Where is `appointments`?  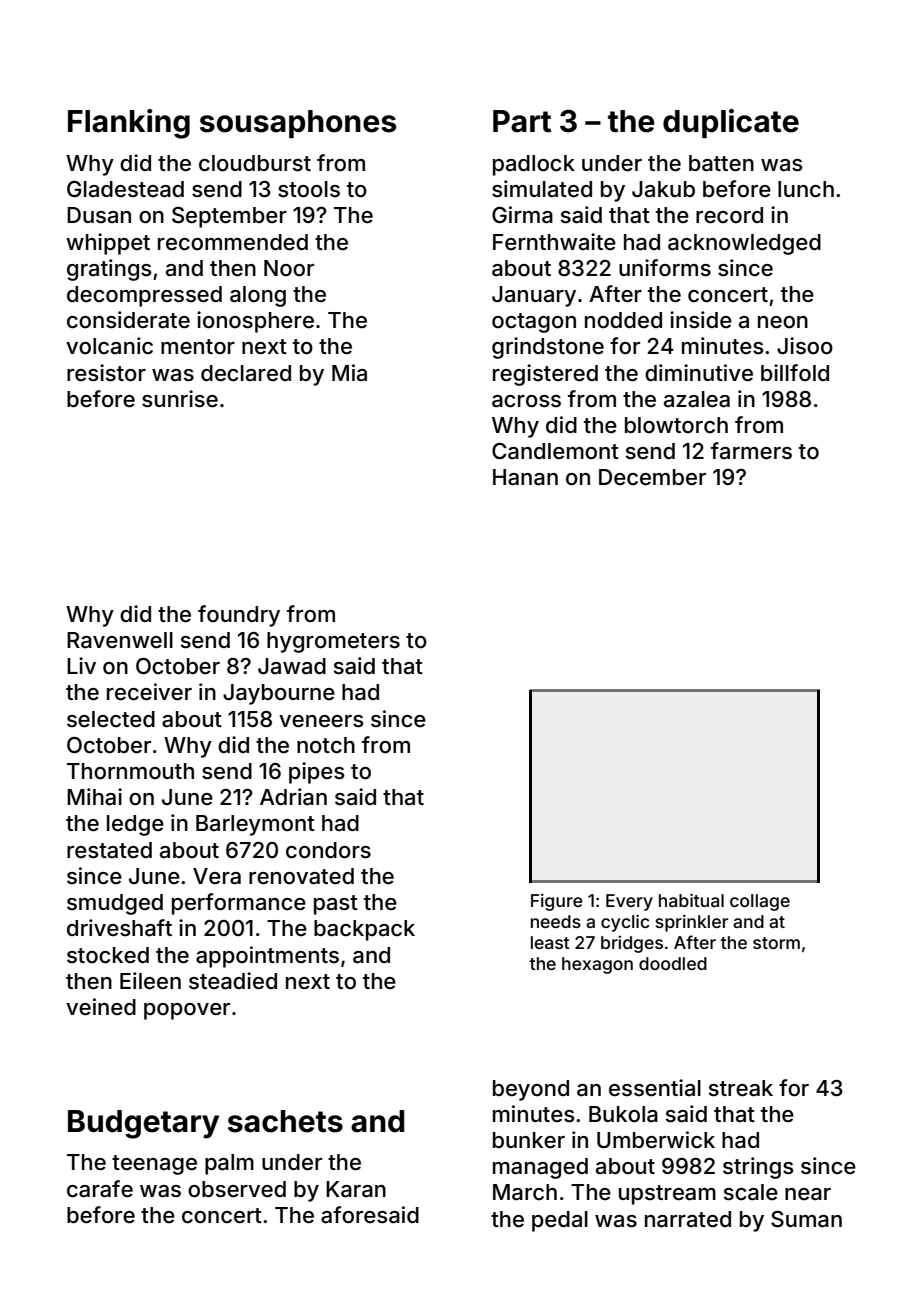 appointments is located at coordinates (267, 957).
